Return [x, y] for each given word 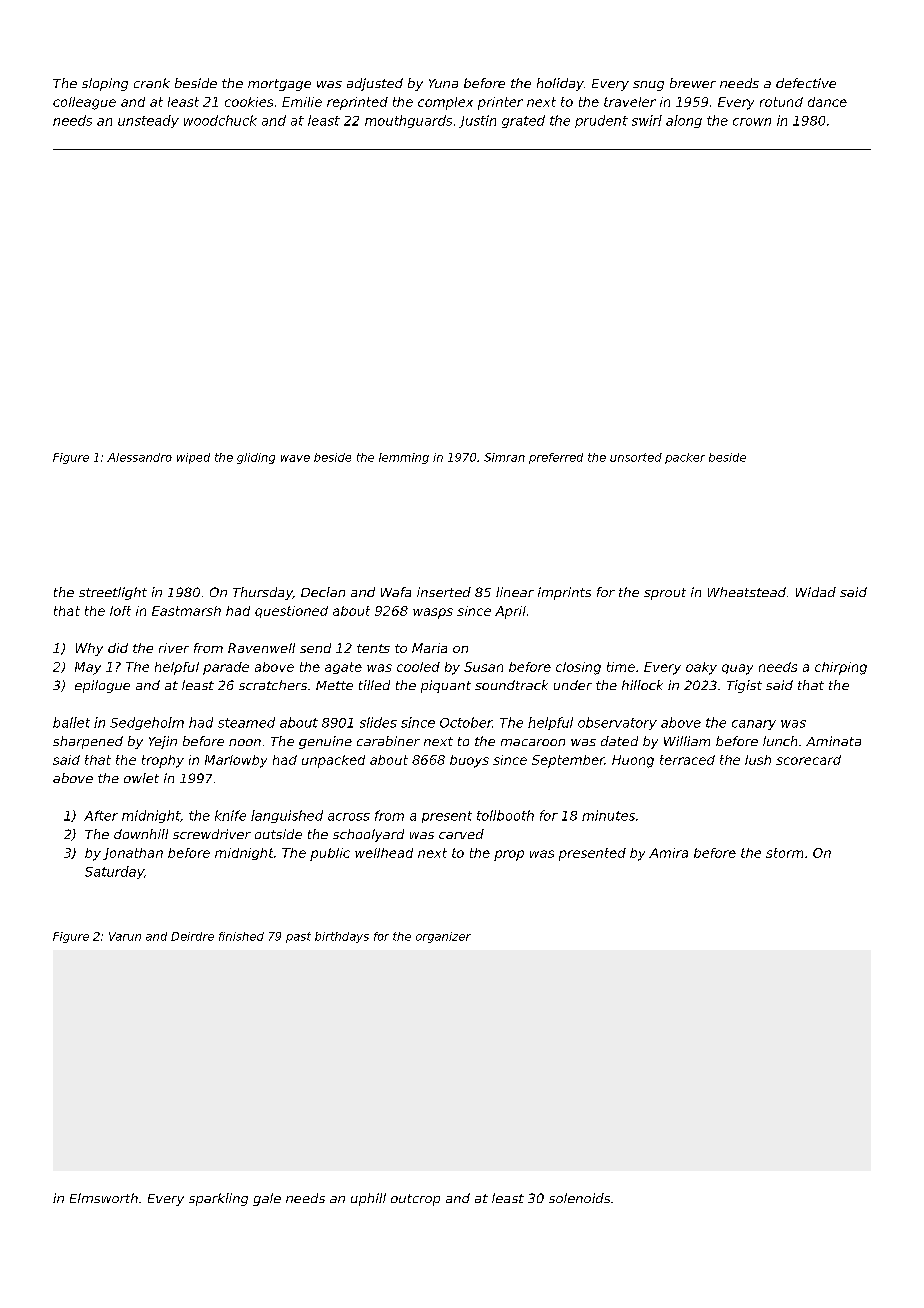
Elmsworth [104, 1198]
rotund [781, 102]
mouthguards [408, 121]
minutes [608, 815]
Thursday [263, 593]
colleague [84, 103]
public [330, 854]
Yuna [443, 83]
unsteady [148, 121]
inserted [444, 592]
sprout [665, 594]
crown [752, 122]
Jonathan [133, 854]
